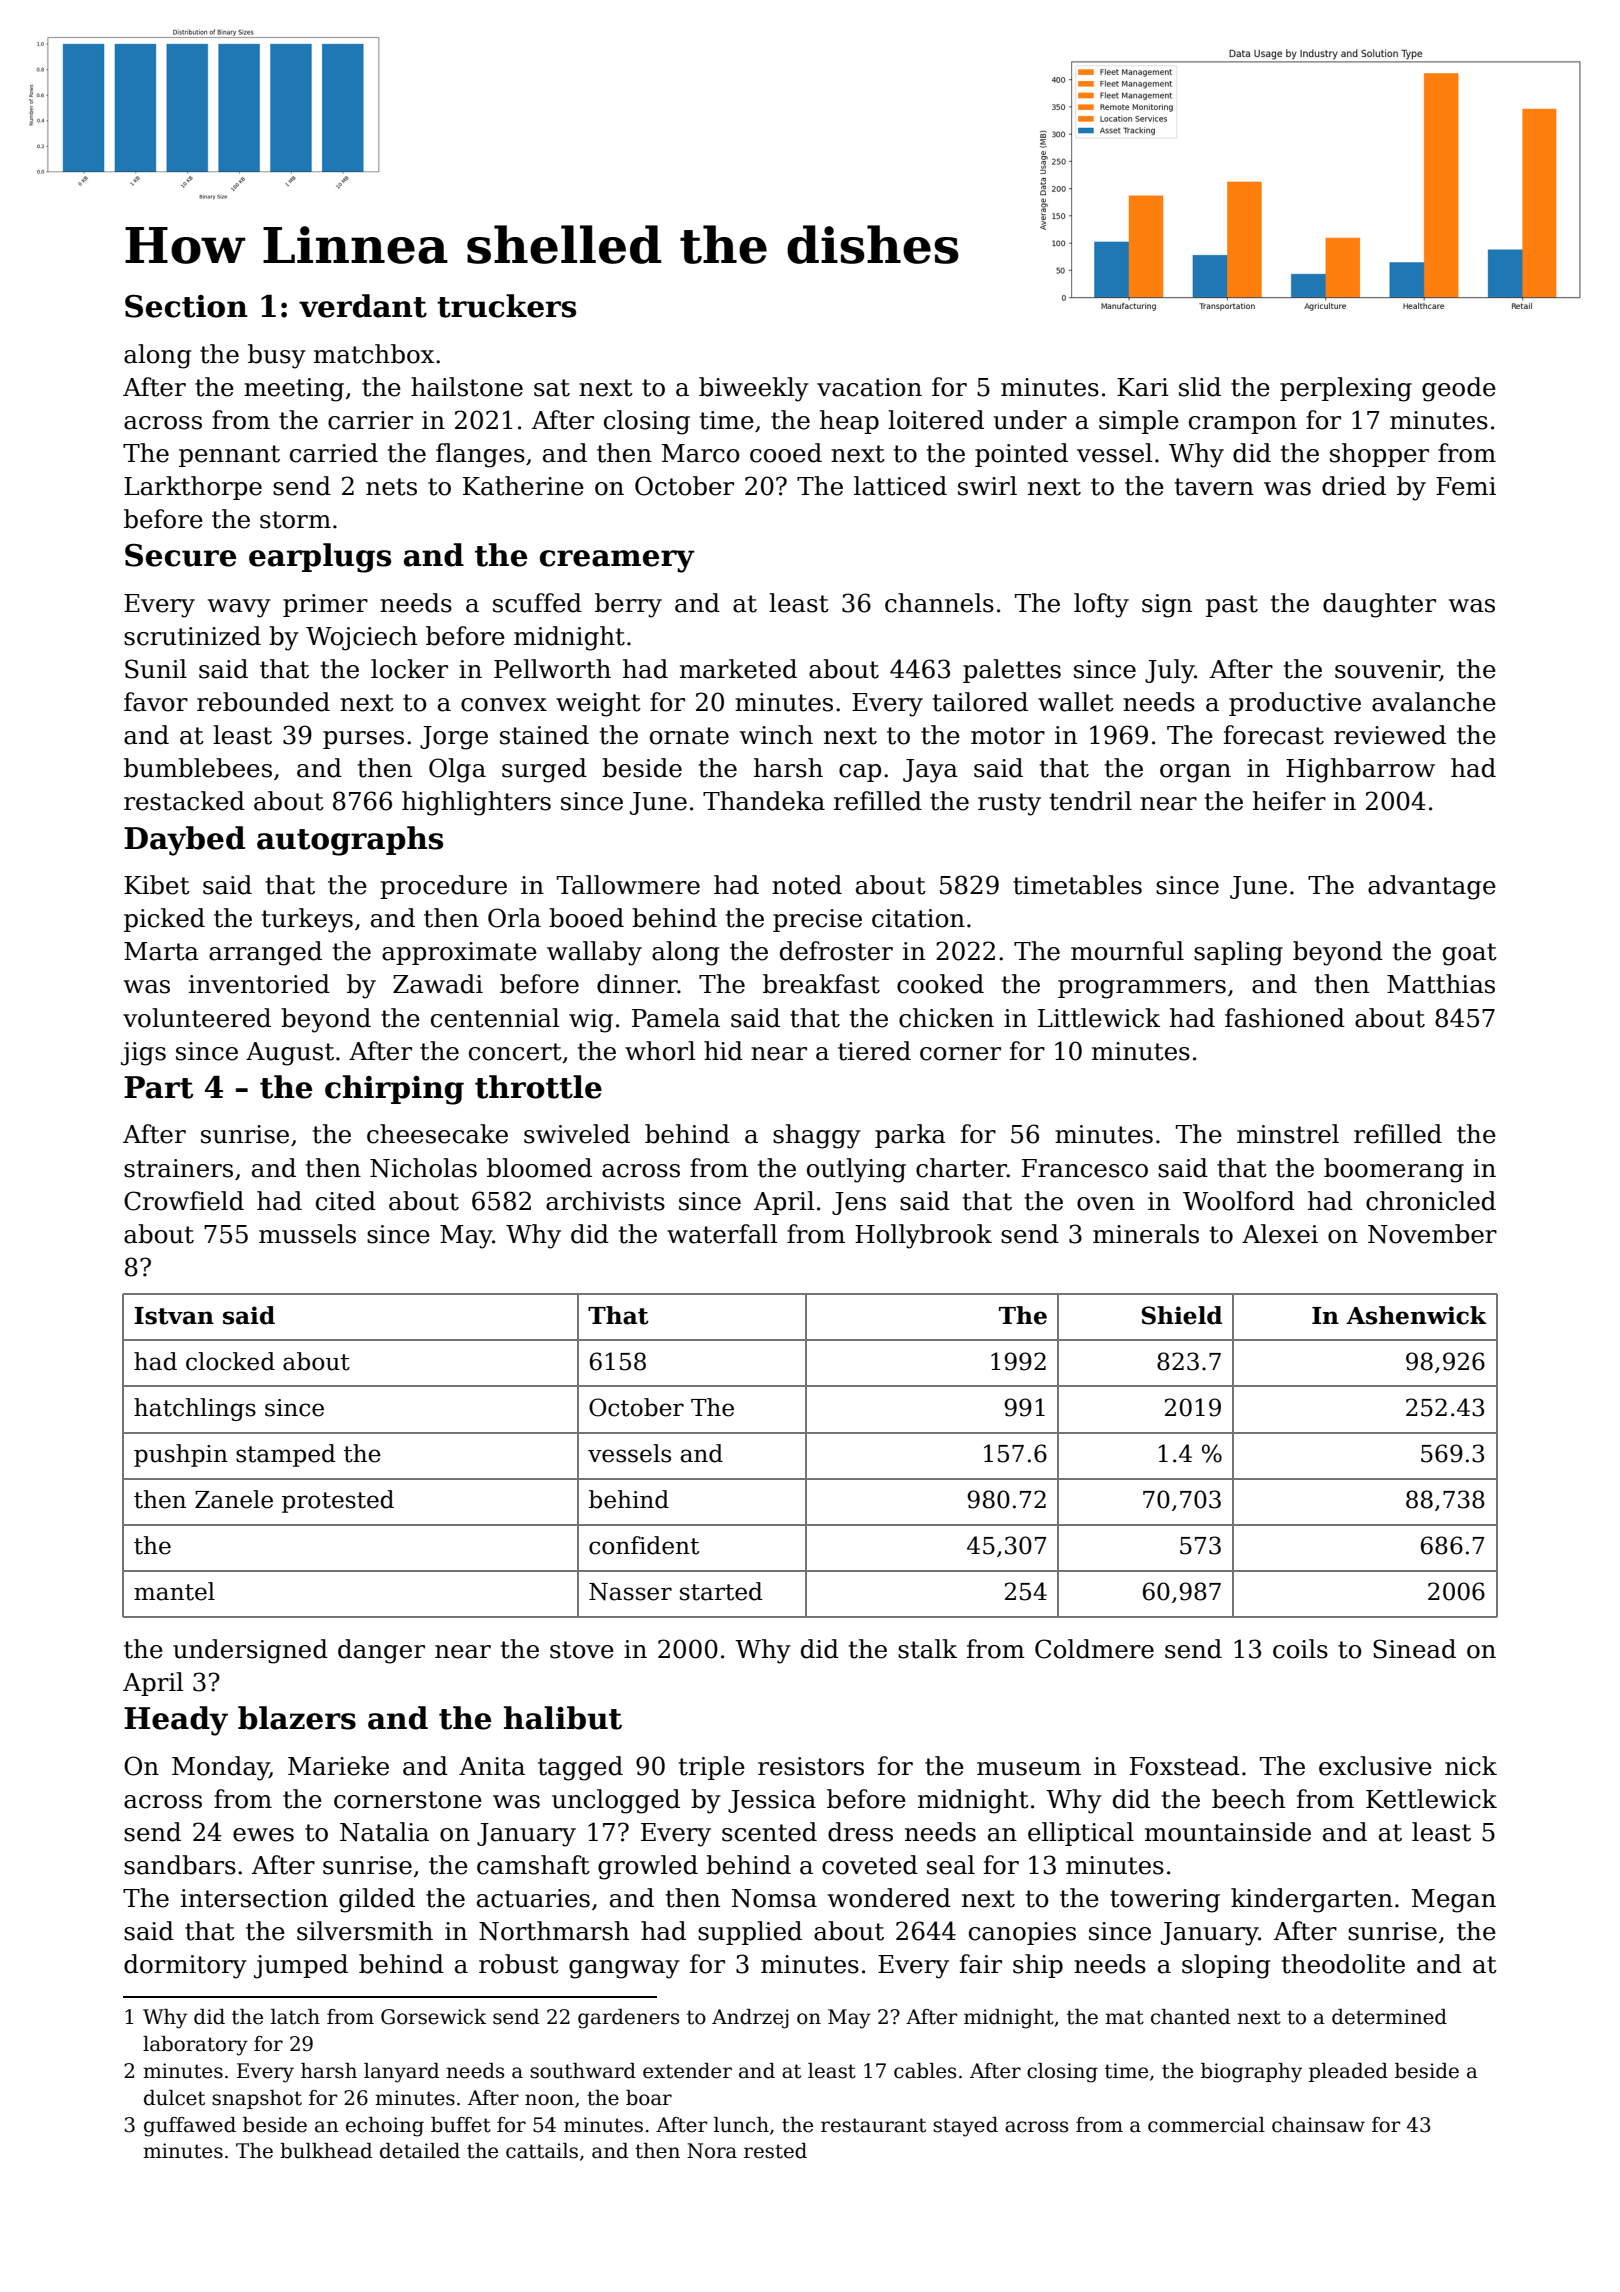 This image has width=1620, height=2292. Describe the element at coordinates (437, 1134) in the image. I see `cheesecake` at that location.
